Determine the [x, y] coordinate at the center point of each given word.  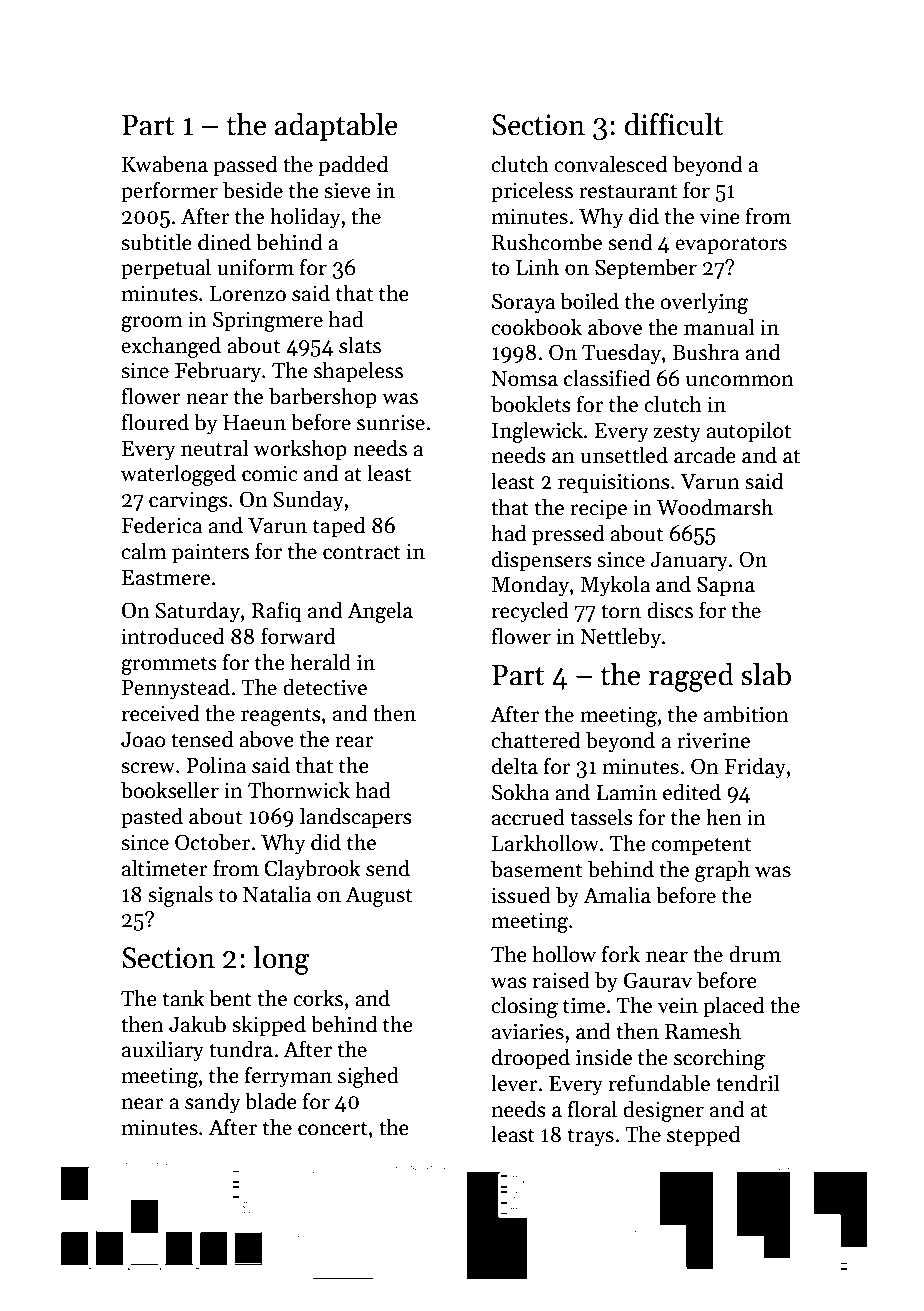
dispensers [542, 561]
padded [353, 166]
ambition [746, 714]
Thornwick [299, 790]
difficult [674, 124]
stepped [704, 1136]
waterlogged [178, 475]
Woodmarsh [715, 507]
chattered [536, 740]
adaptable [336, 127]
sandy [213, 1103]
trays [591, 1137]
